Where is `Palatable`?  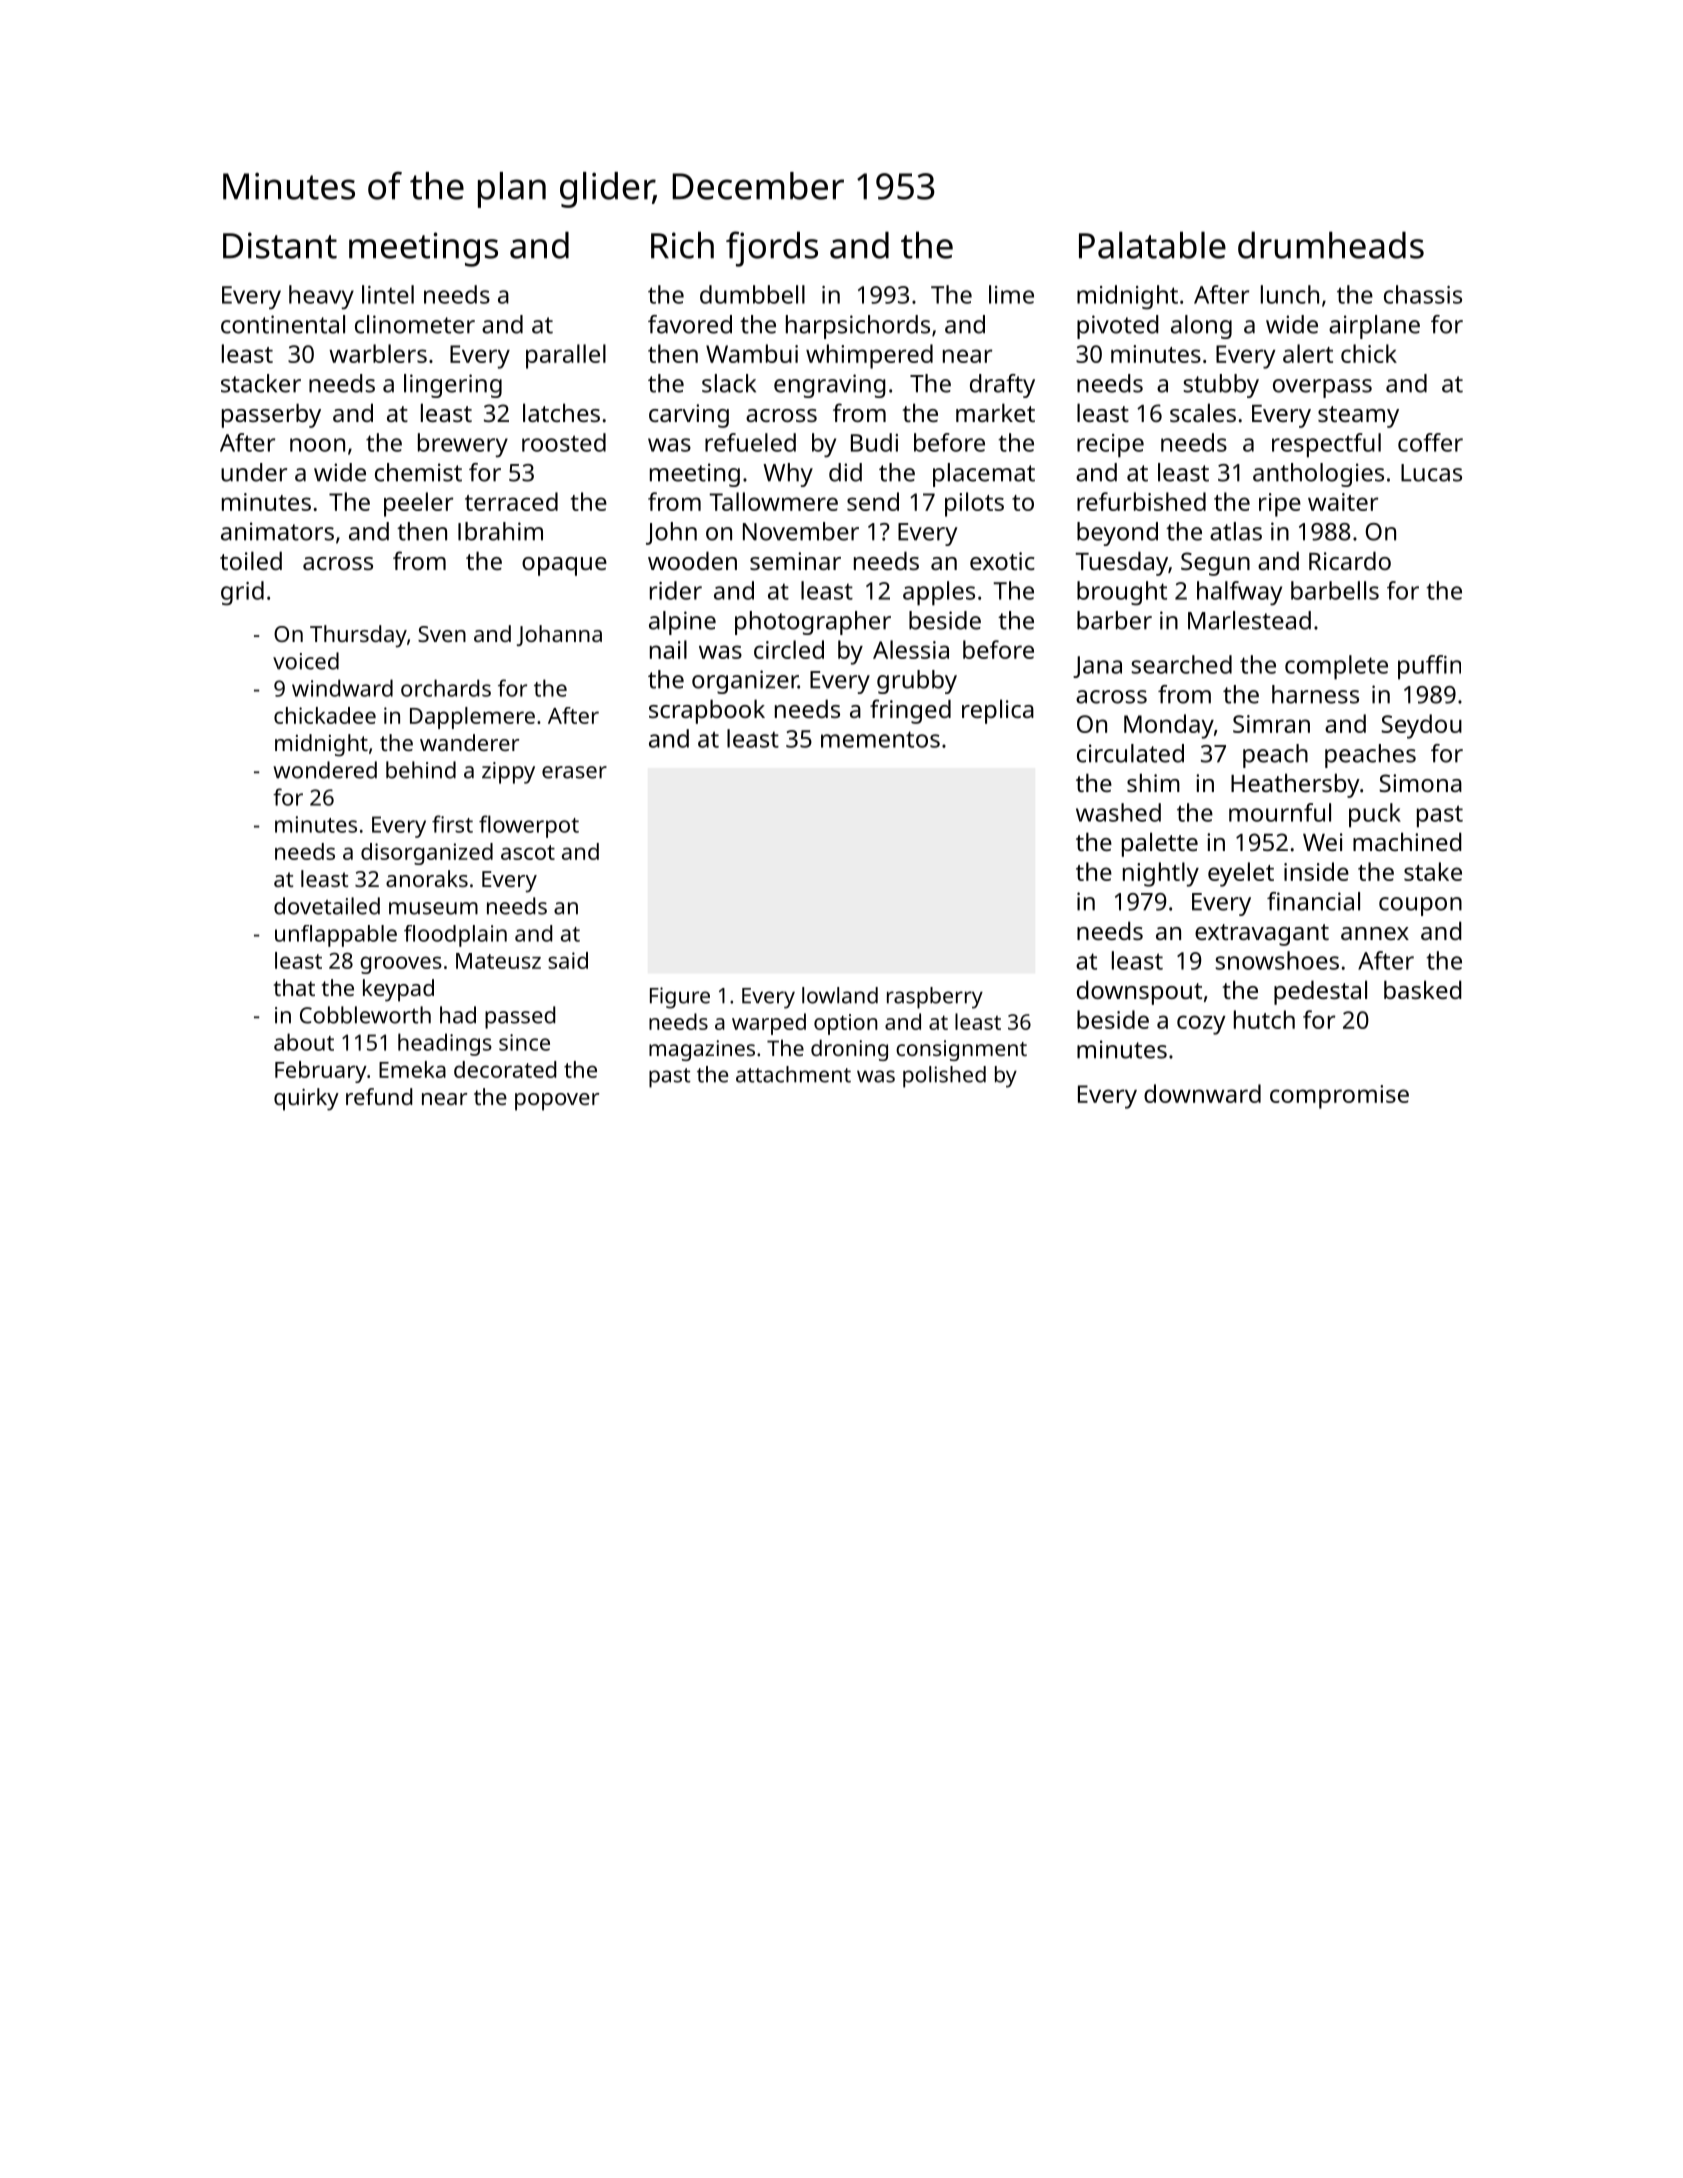 Palatable is located at coordinates (1152, 245).
